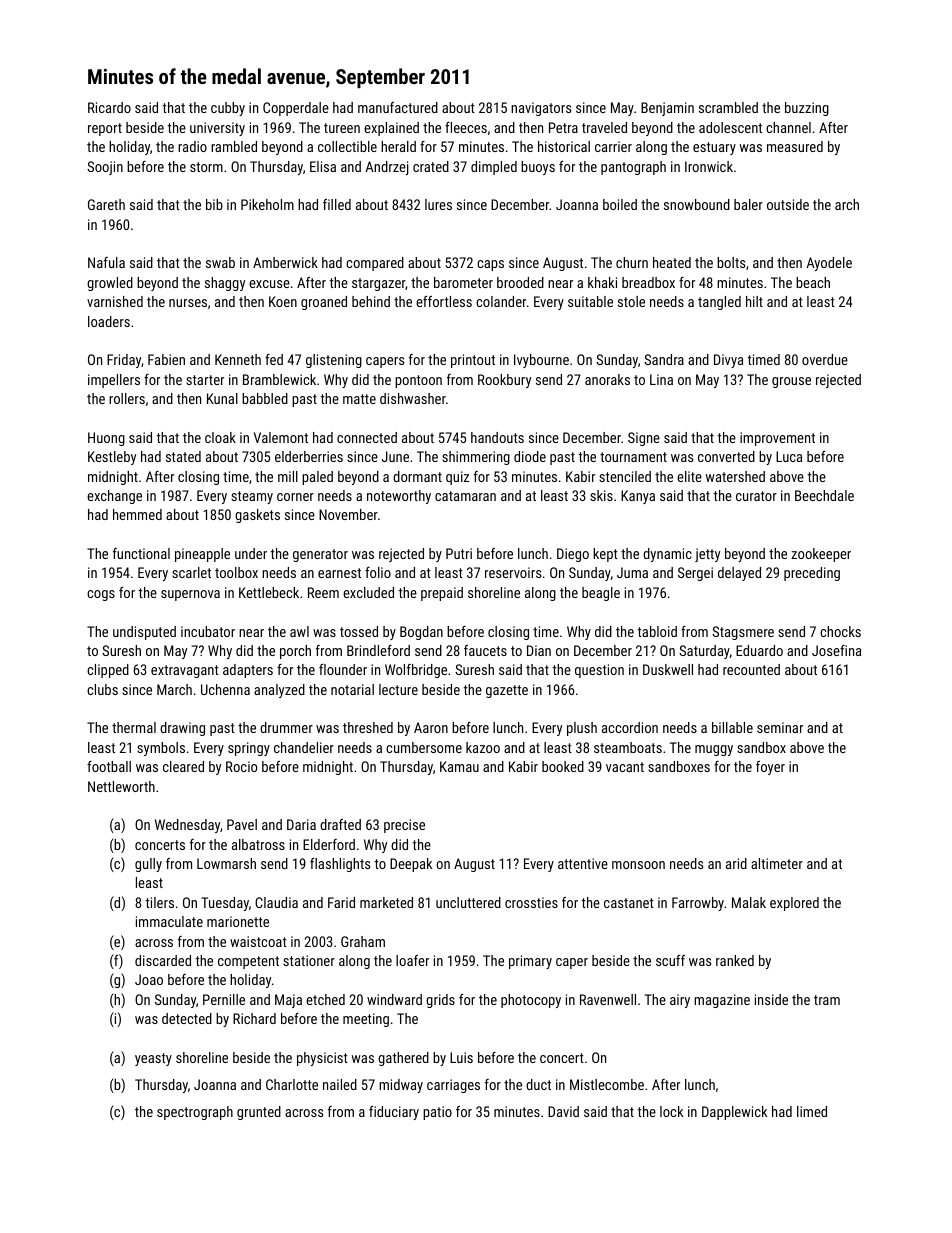 The image size is (952, 1233). I want to click on Kestleby, so click(112, 458).
